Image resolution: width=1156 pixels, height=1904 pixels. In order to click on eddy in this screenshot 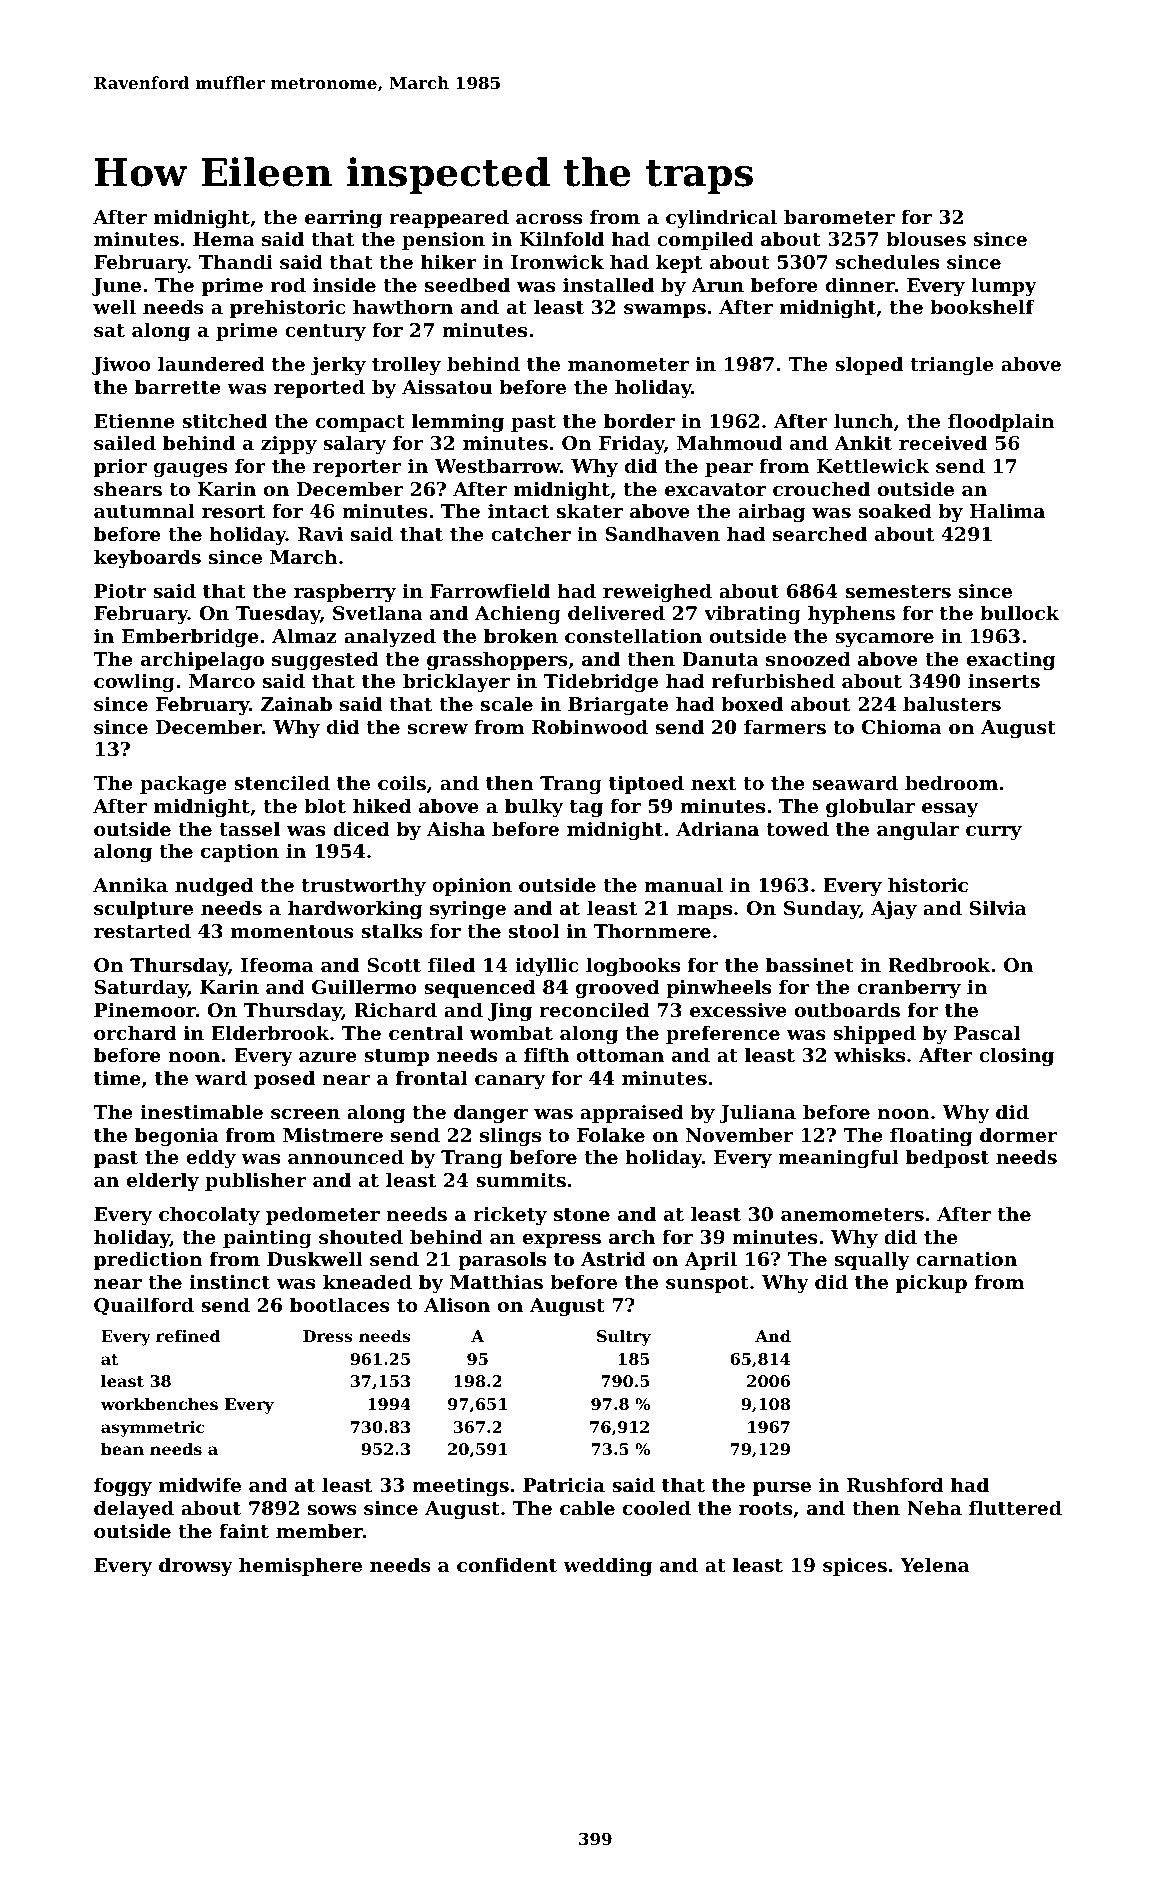, I will do `click(211, 1158)`.
